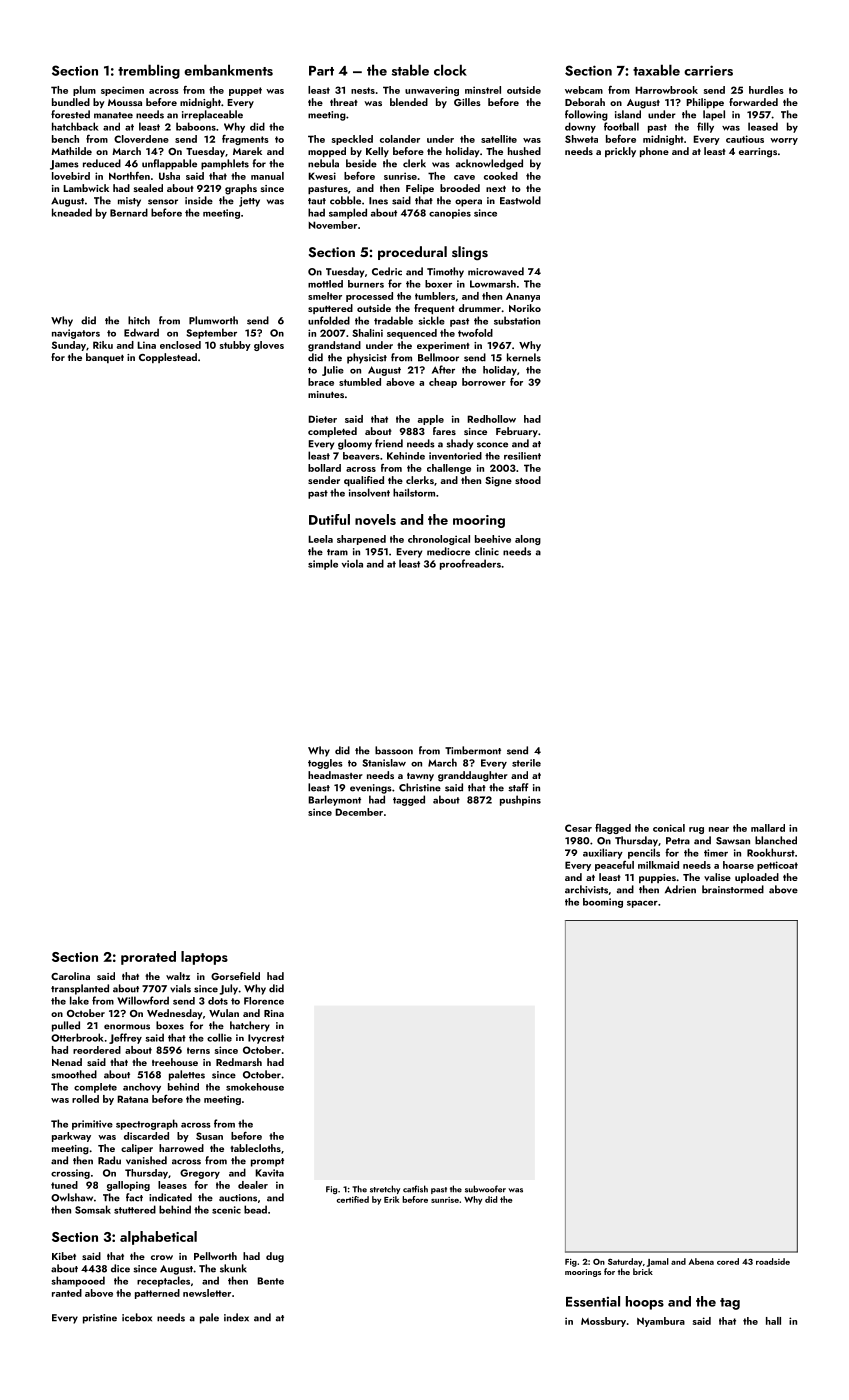 Image resolution: width=849 pixels, height=1400 pixels. I want to click on kernels, so click(524, 357).
